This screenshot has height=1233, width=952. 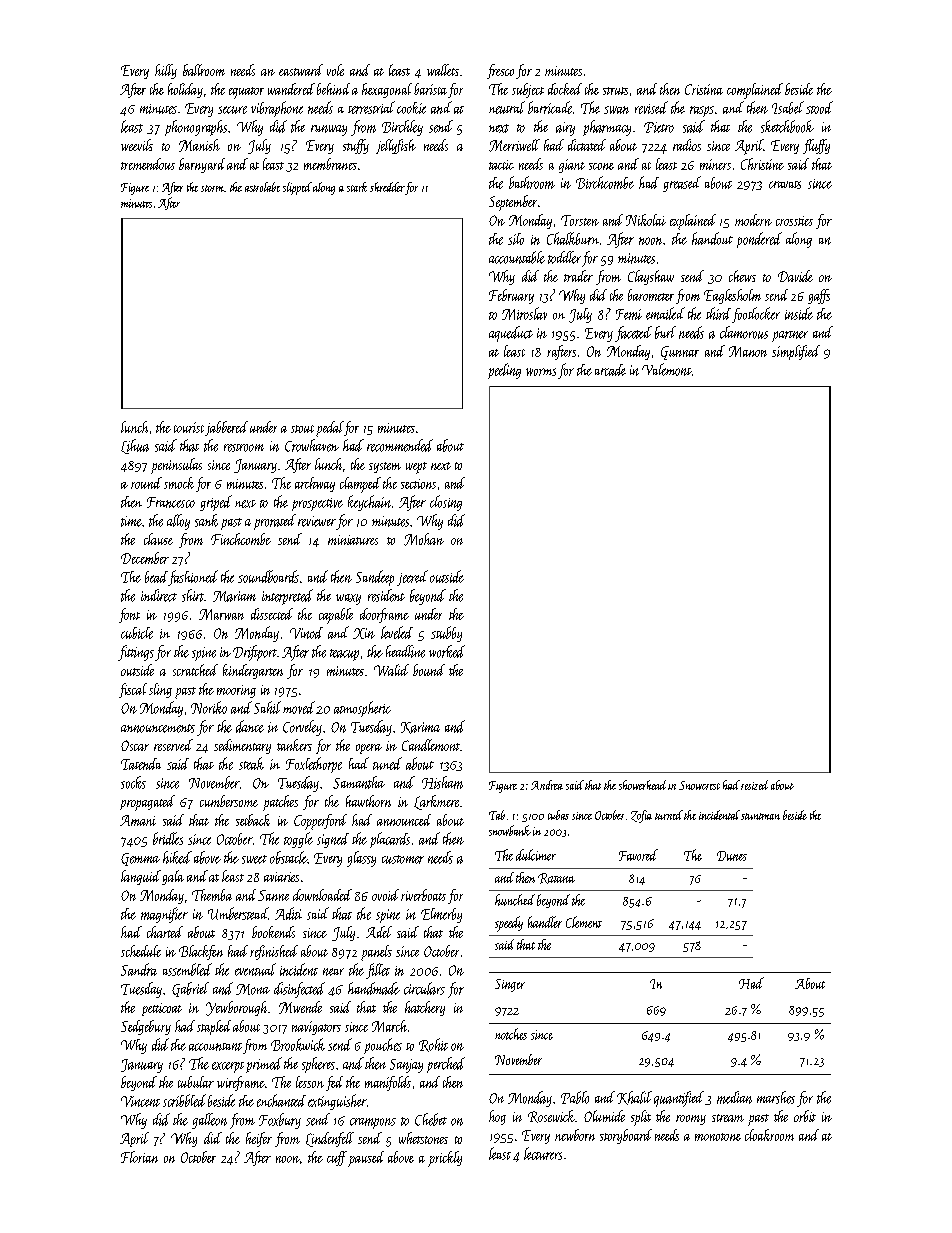 What do you see at coordinates (446, 503) in the screenshot?
I see `closing` at bounding box center [446, 503].
